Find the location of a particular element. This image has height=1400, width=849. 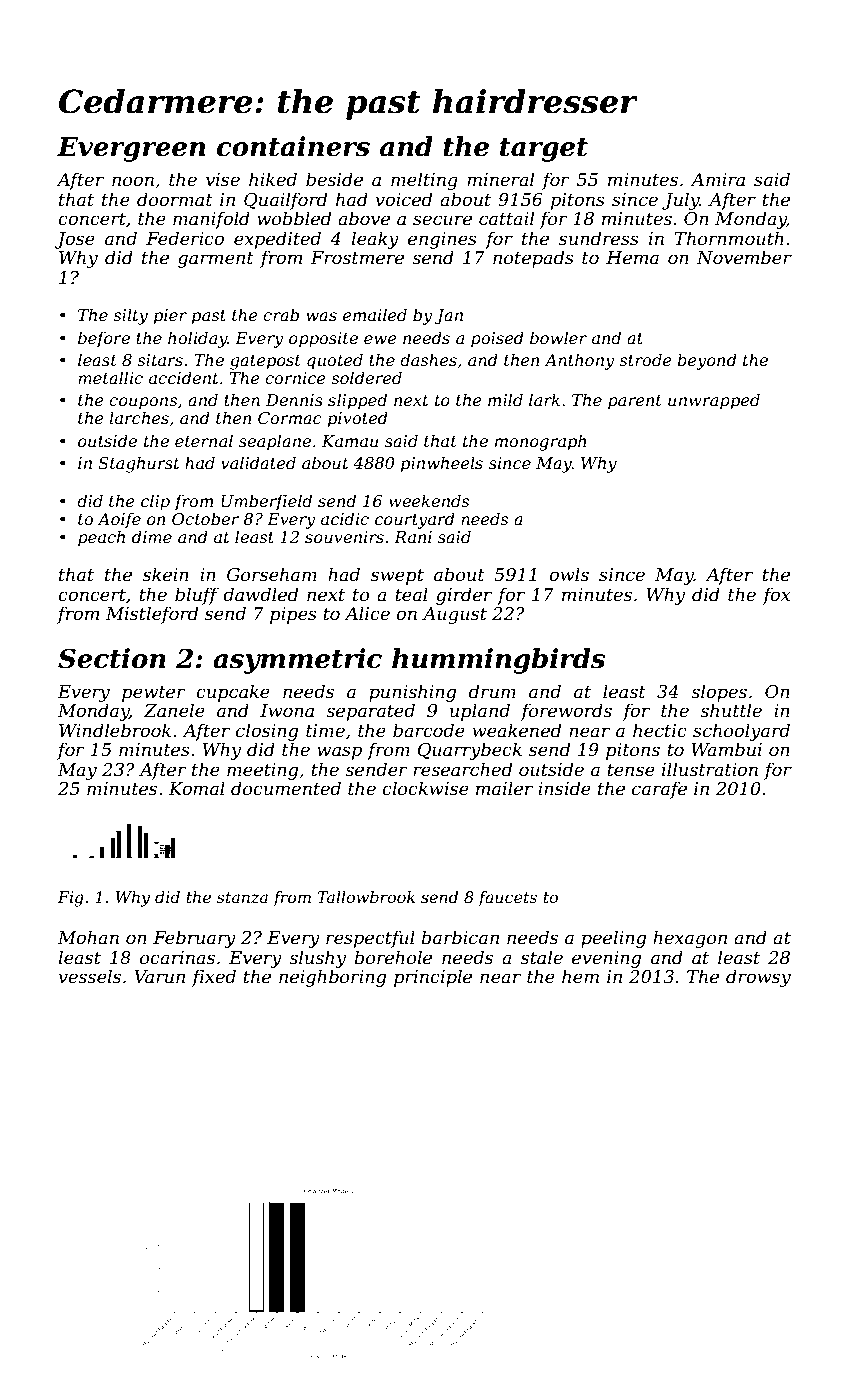

barbican is located at coordinates (460, 937).
